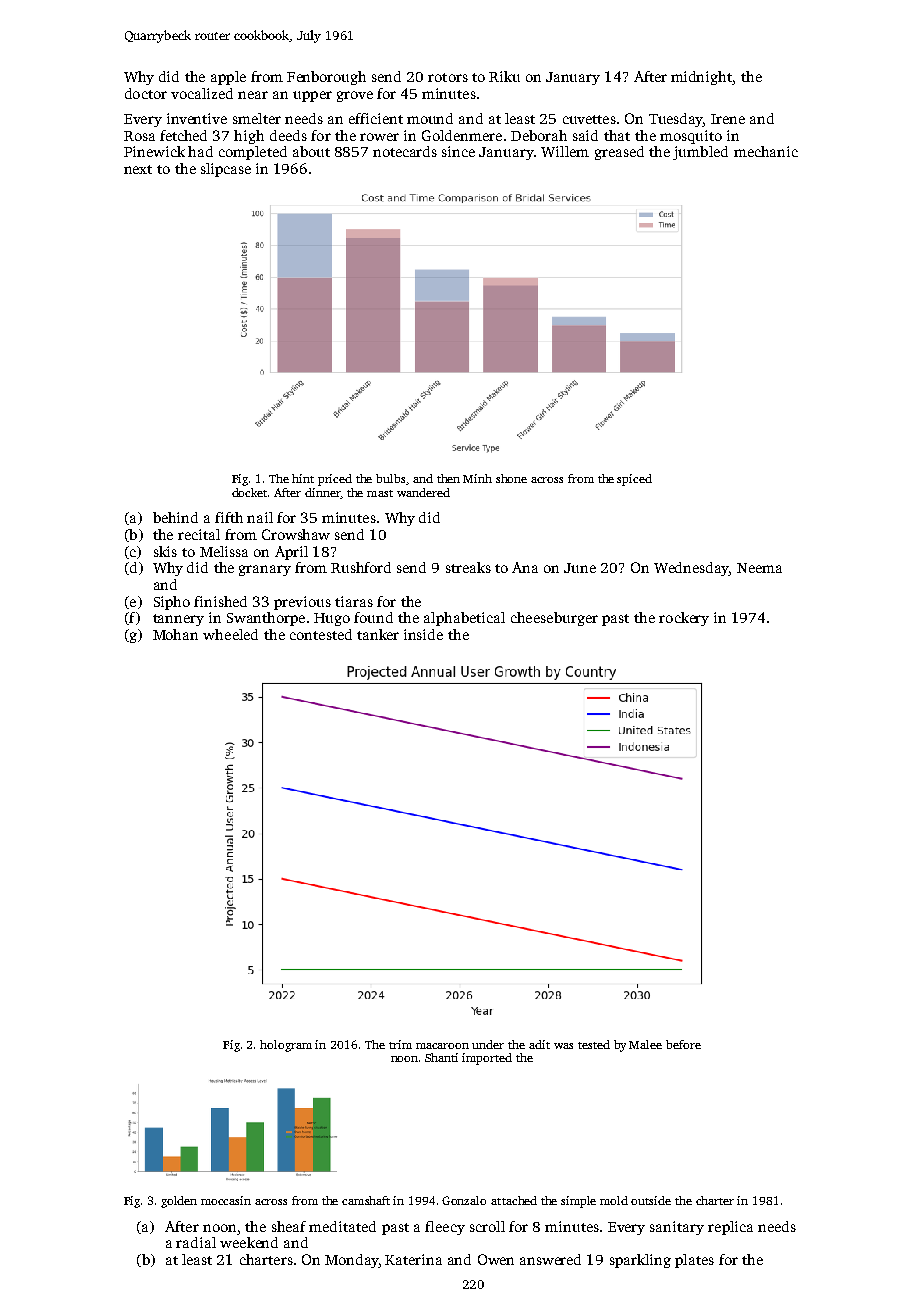 This image has height=1308, width=924. I want to click on plates, so click(694, 1261).
